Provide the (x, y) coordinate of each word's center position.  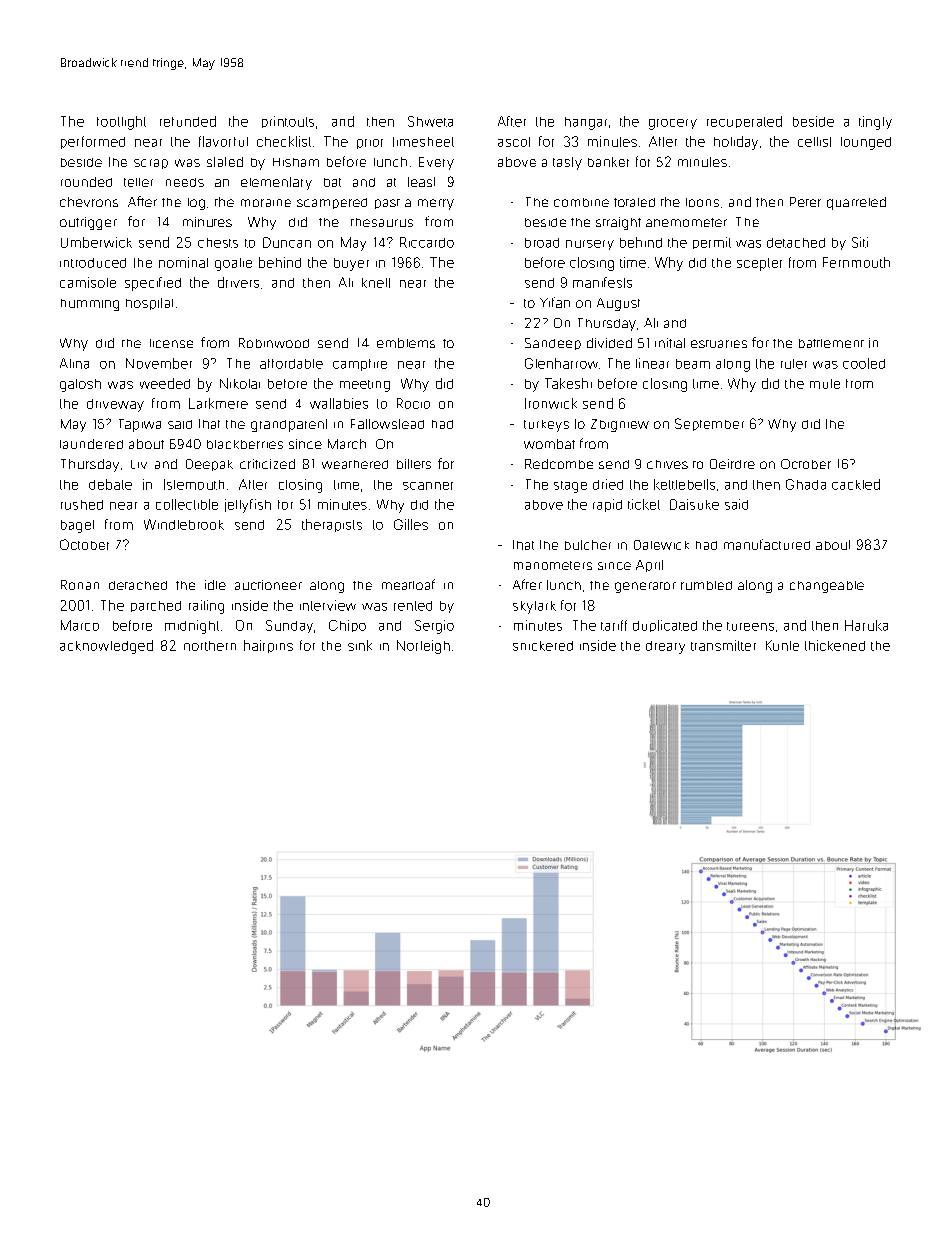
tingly (875, 123)
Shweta (430, 121)
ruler (794, 364)
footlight (121, 123)
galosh (80, 385)
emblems (406, 343)
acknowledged (106, 647)
